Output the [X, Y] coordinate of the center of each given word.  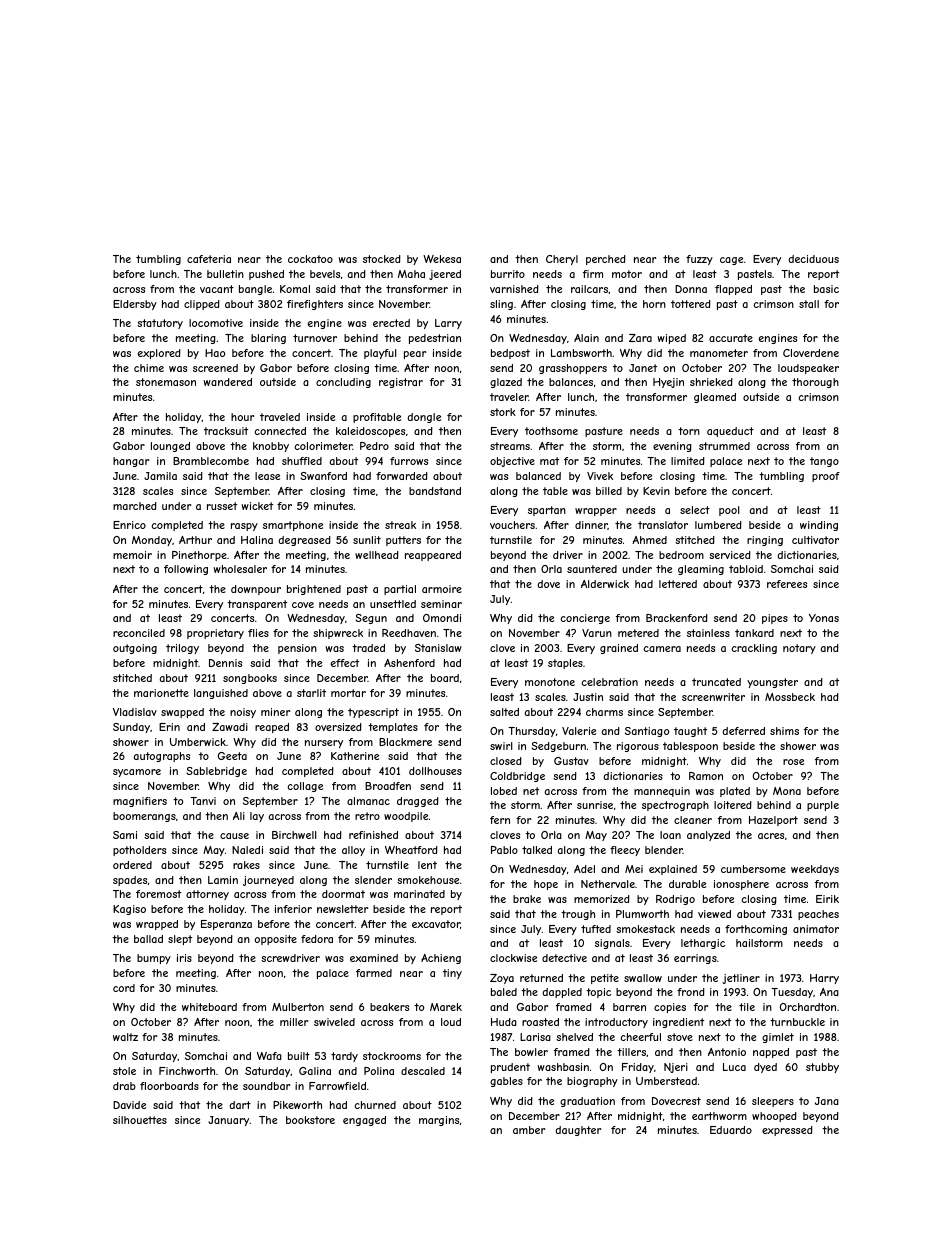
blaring [268, 339]
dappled [562, 993]
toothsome [551, 431]
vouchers [512, 525]
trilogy [182, 649]
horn [654, 304]
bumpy [154, 959]
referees [787, 584]
